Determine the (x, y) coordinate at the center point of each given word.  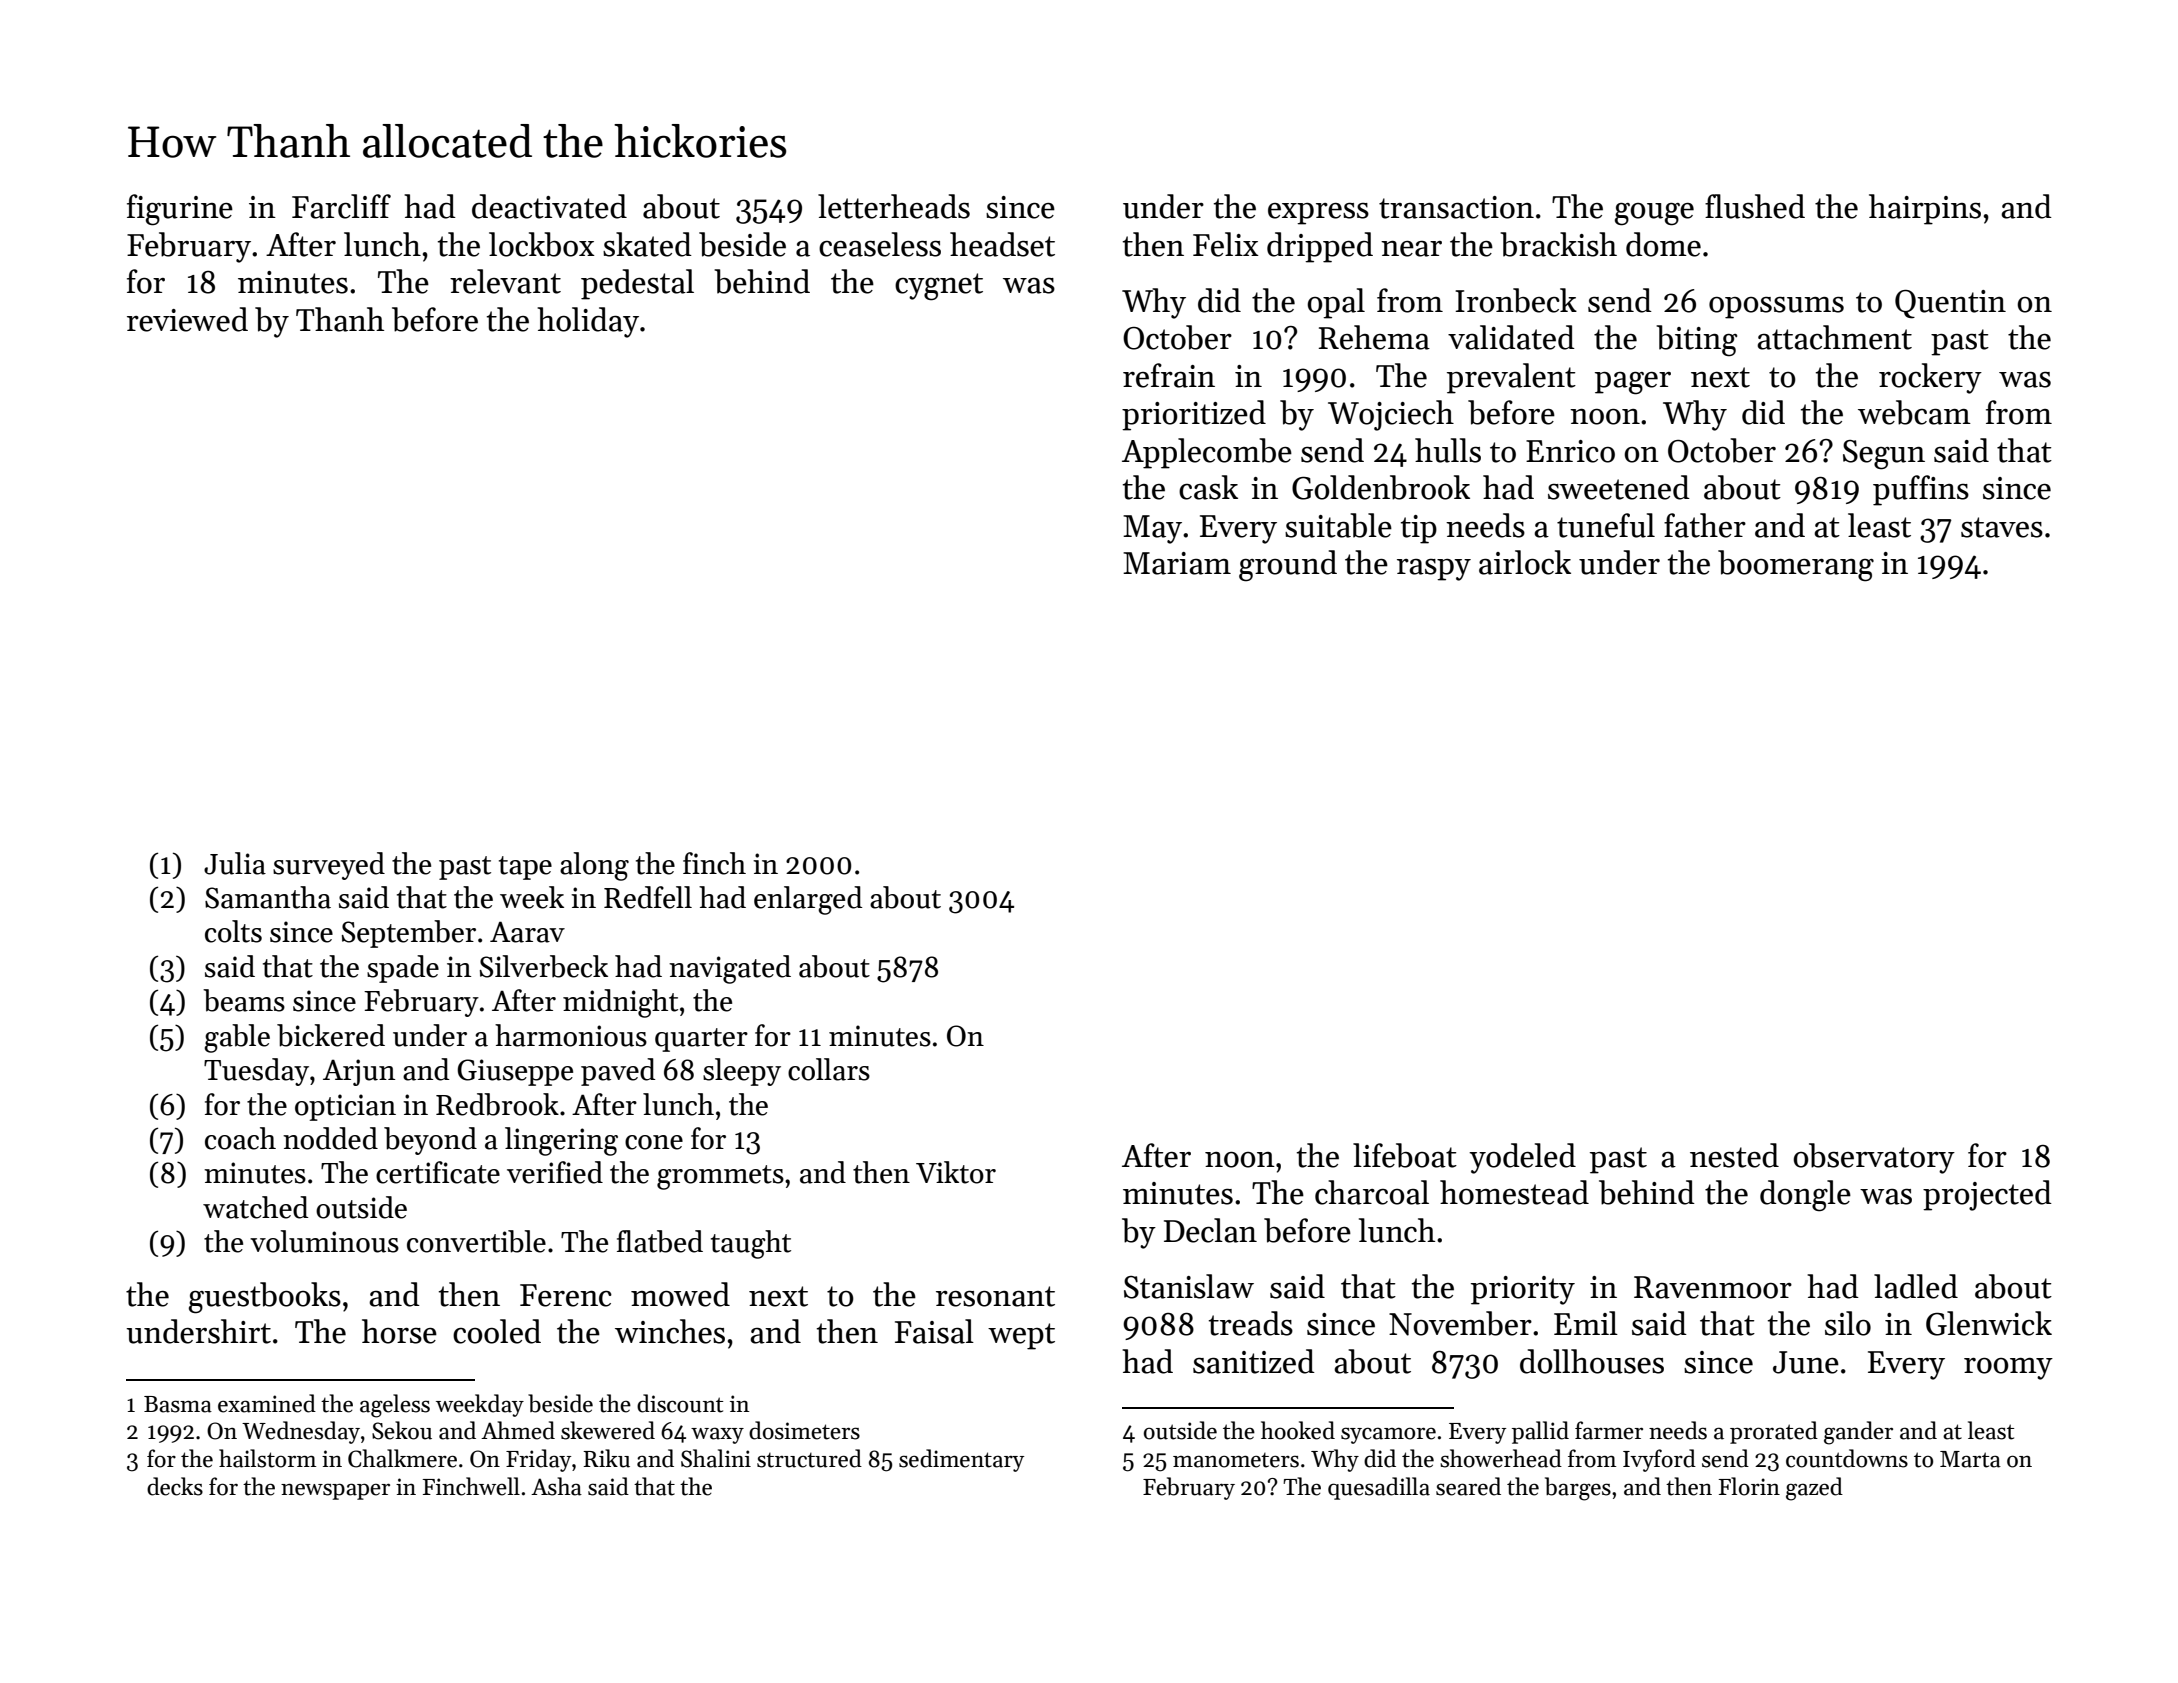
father (1705, 525)
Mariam (1177, 563)
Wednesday (301, 1432)
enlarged (808, 900)
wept (1021, 1336)
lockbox (542, 244)
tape (525, 868)
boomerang (1796, 566)
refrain (1169, 375)
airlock (1525, 562)
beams (244, 1000)
